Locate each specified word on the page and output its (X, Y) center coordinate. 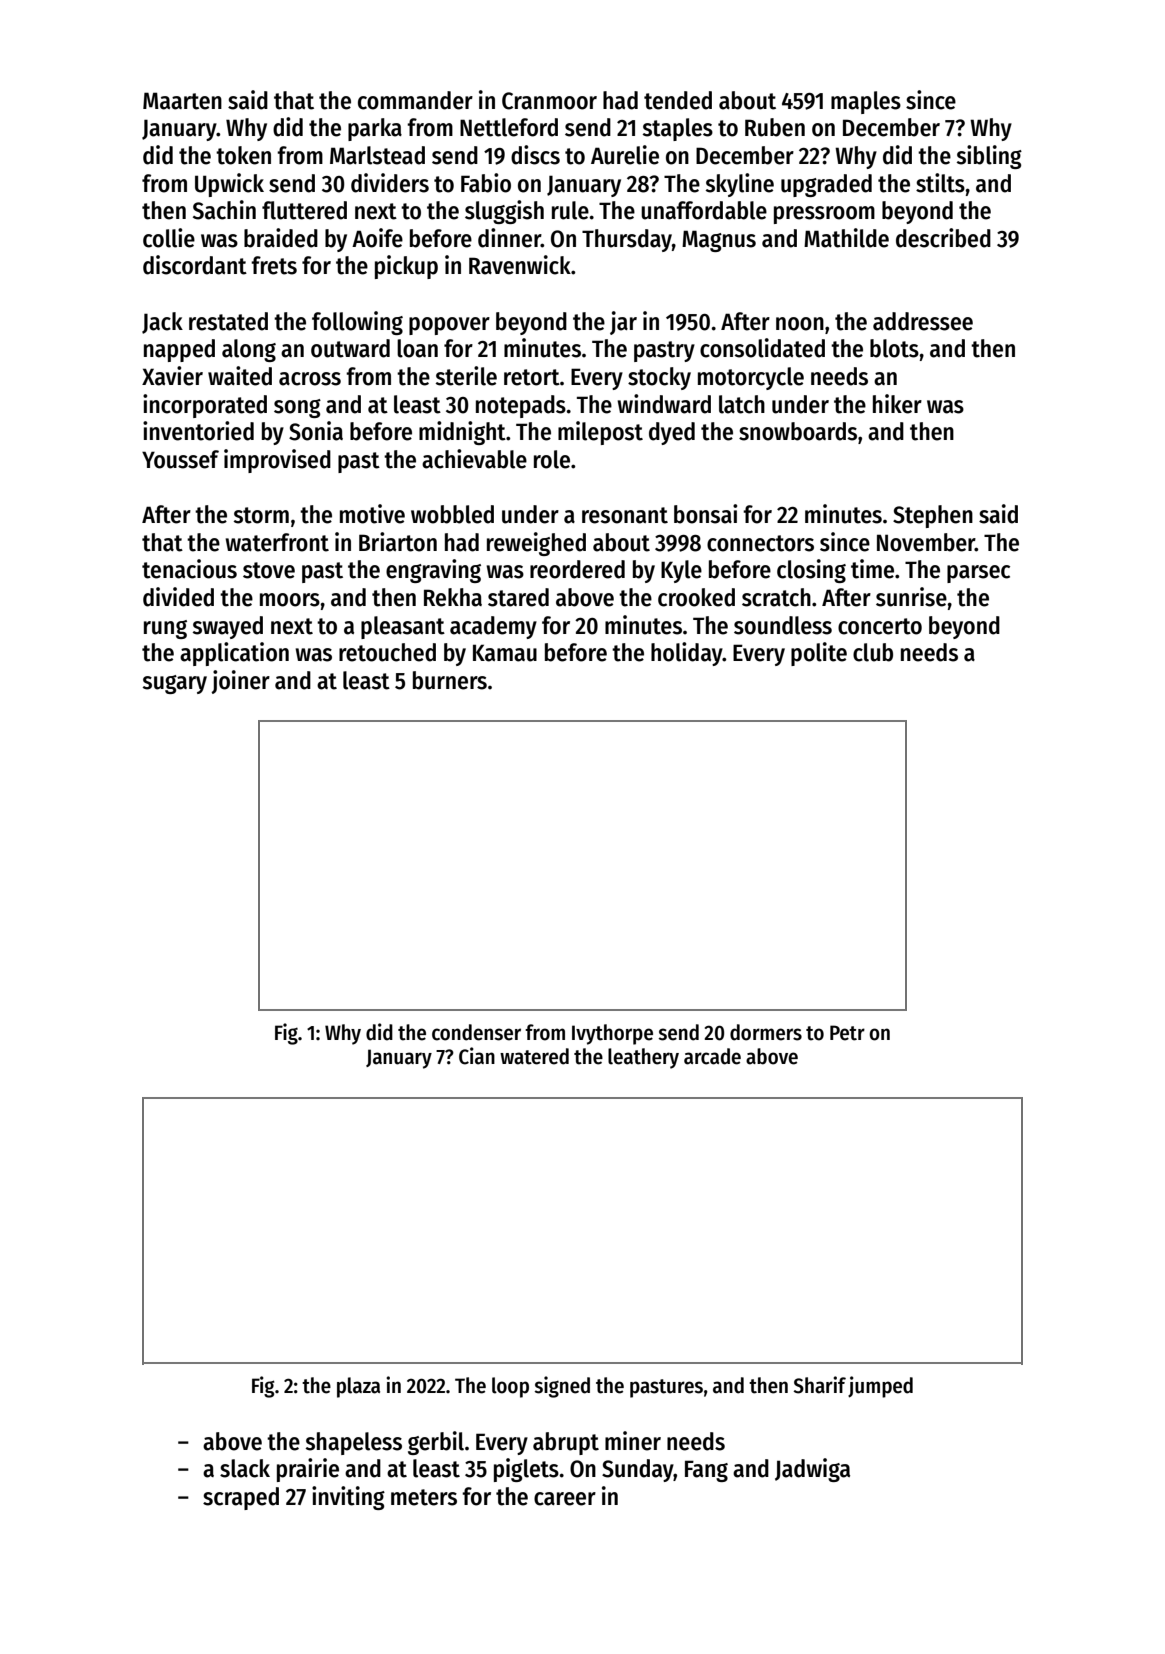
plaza (358, 1387)
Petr (847, 1033)
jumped (880, 1387)
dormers (766, 1032)
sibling (989, 157)
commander (415, 100)
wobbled (452, 514)
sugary (175, 684)
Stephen (933, 516)
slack (245, 1468)
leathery (643, 1058)
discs (535, 155)
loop (510, 1387)
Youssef (180, 459)
